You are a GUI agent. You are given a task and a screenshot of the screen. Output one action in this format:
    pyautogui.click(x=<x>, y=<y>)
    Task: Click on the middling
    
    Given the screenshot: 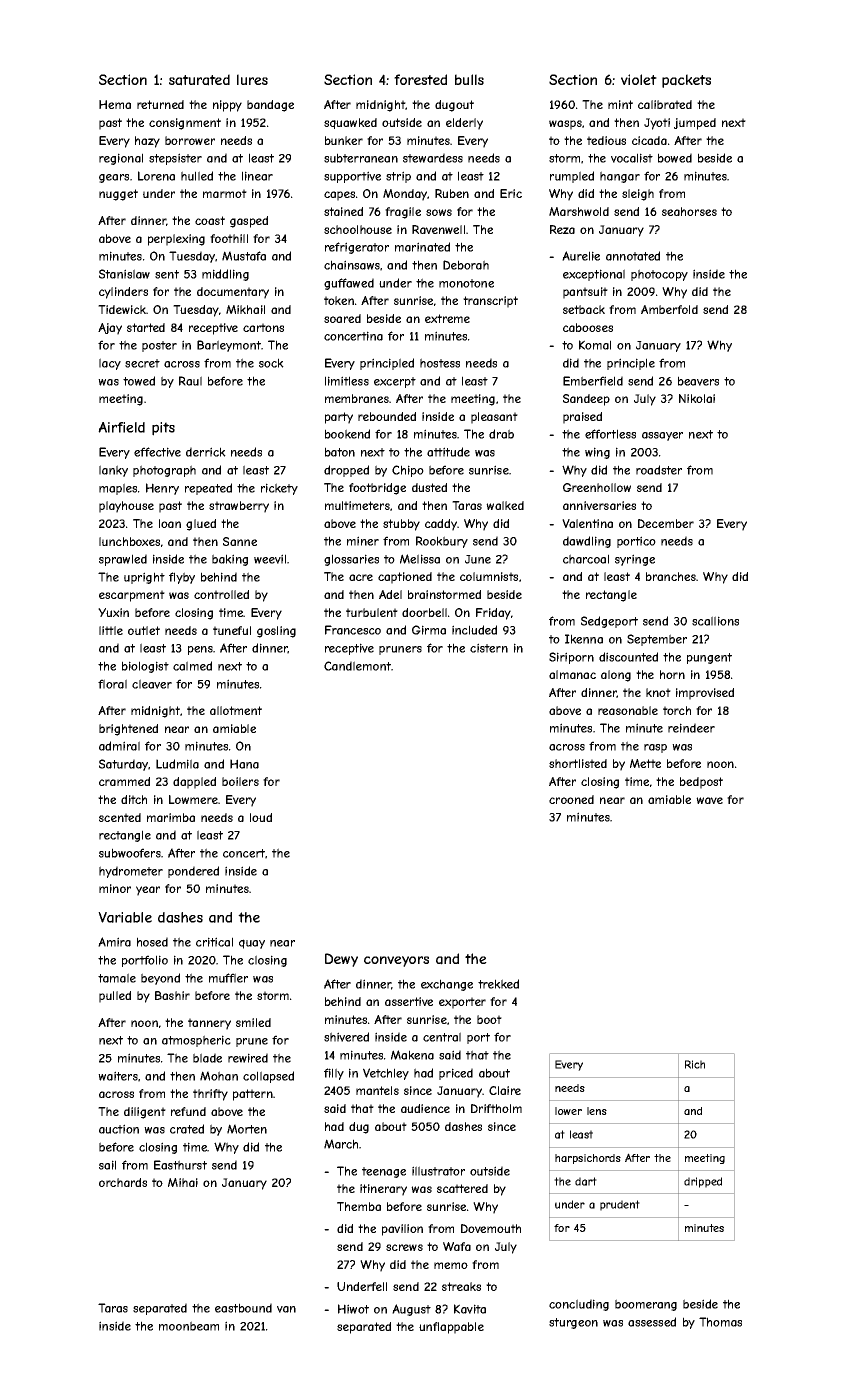 What is the action you would take?
    pyautogui.click(x=225, y=275)
